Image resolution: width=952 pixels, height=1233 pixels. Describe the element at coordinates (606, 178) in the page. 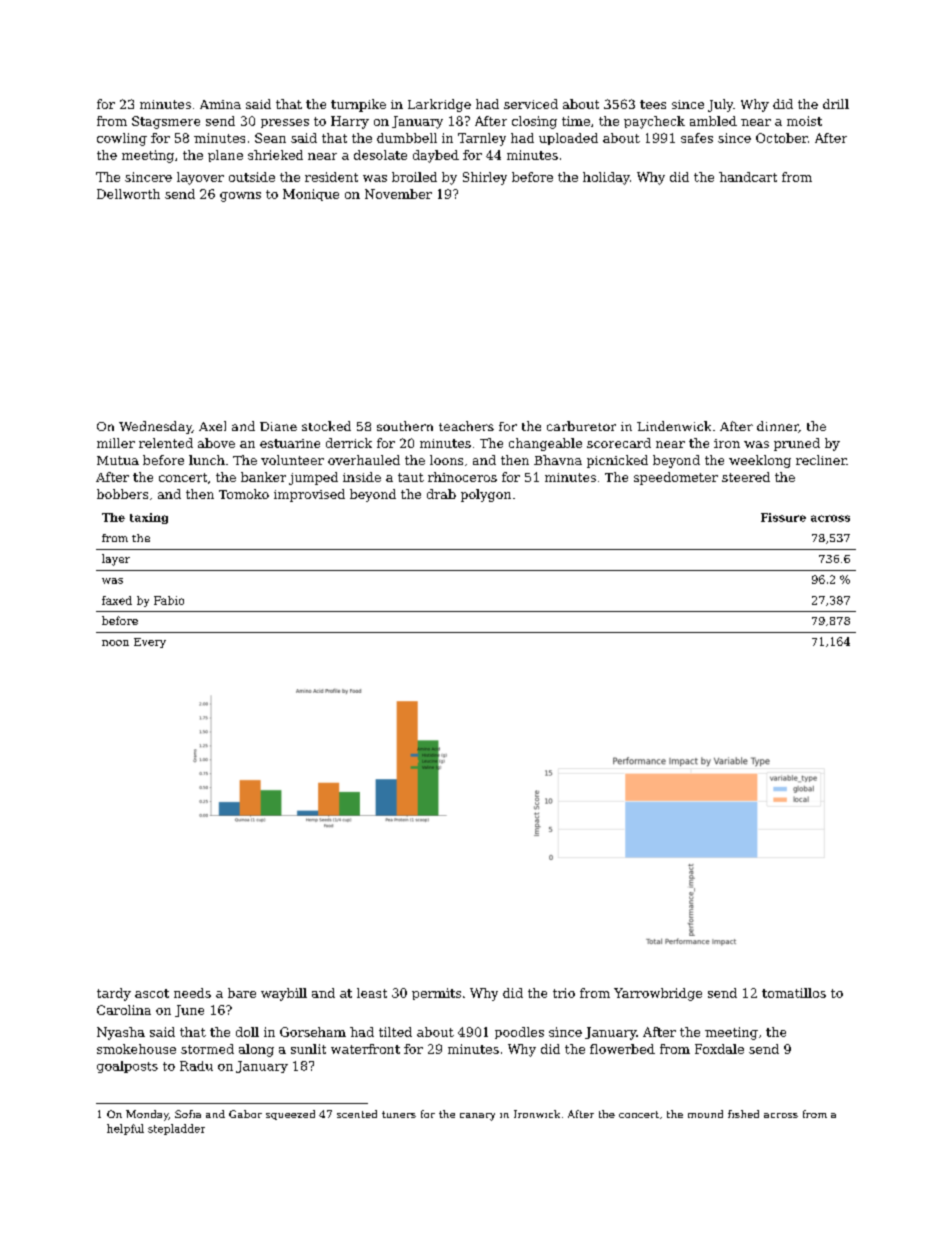

I see `holiday` at that location.
